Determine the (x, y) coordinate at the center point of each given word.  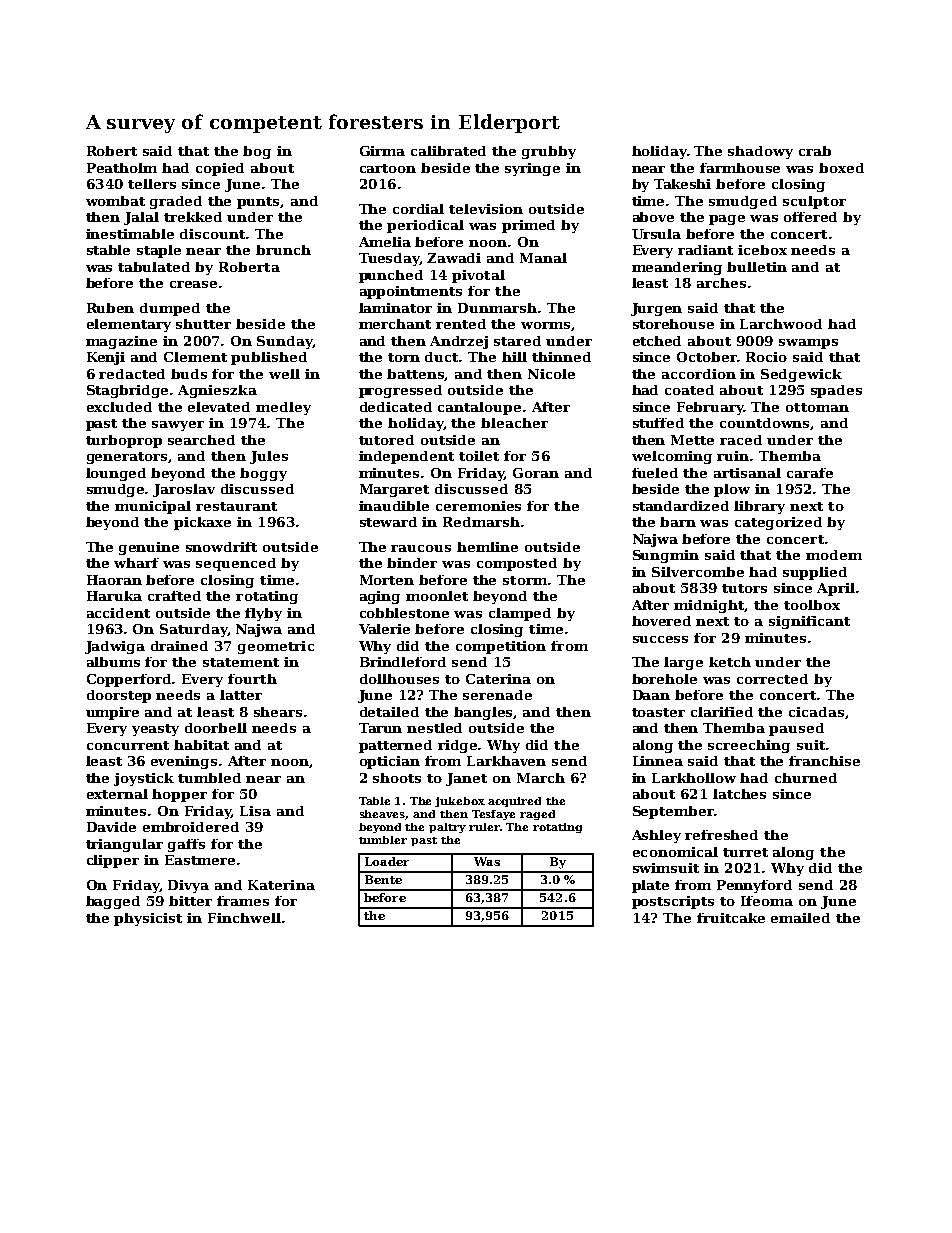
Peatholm (122, 168)
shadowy (760, 152)
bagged (113, 902)
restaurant (236, 506)
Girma (382, 151)
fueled (655, 473)
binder (412, 563)
